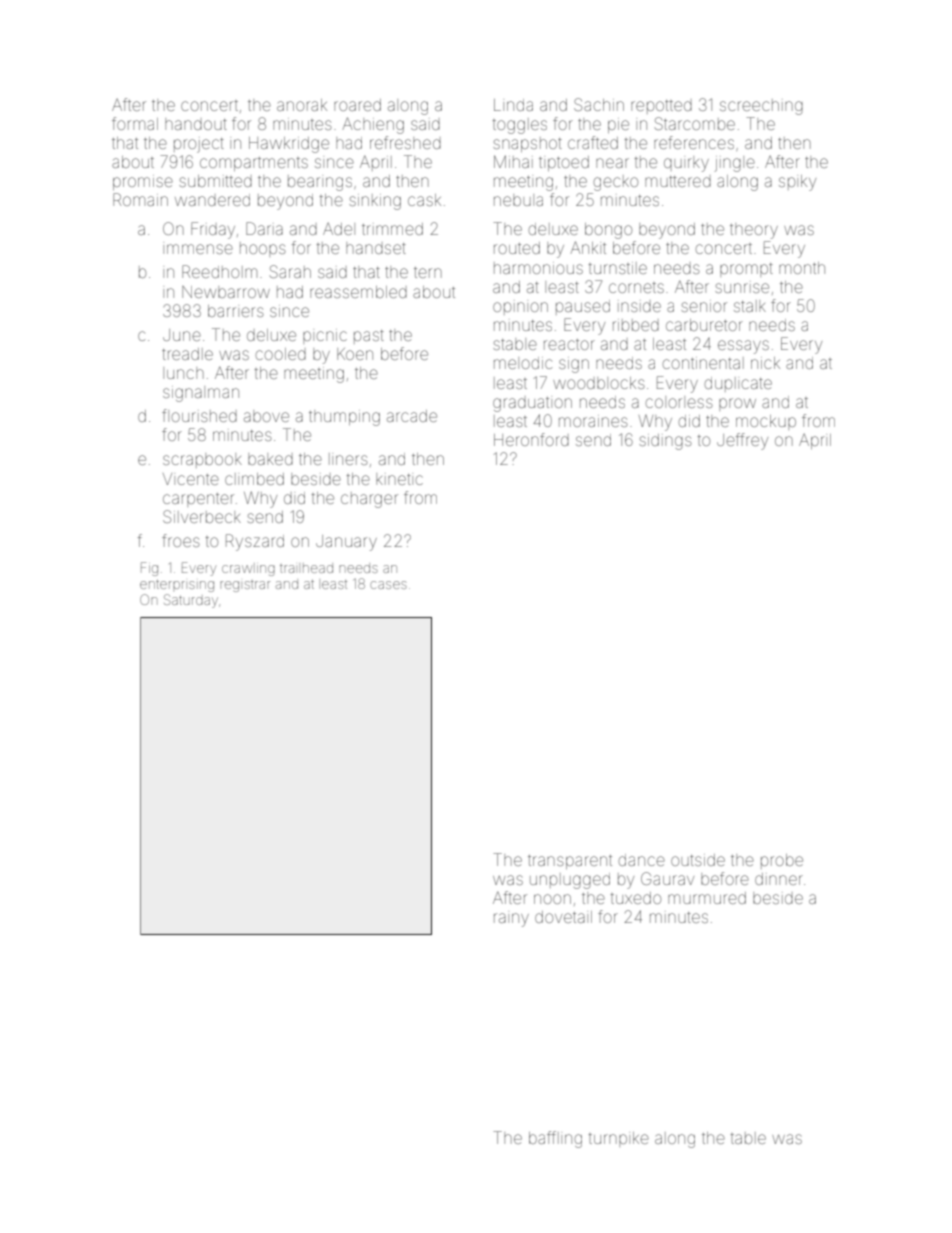 This document has height=1233, width=952. What do you see at coordinates (513, 105) in the document?
I see `Linda` at bounding box center [513, 105].
